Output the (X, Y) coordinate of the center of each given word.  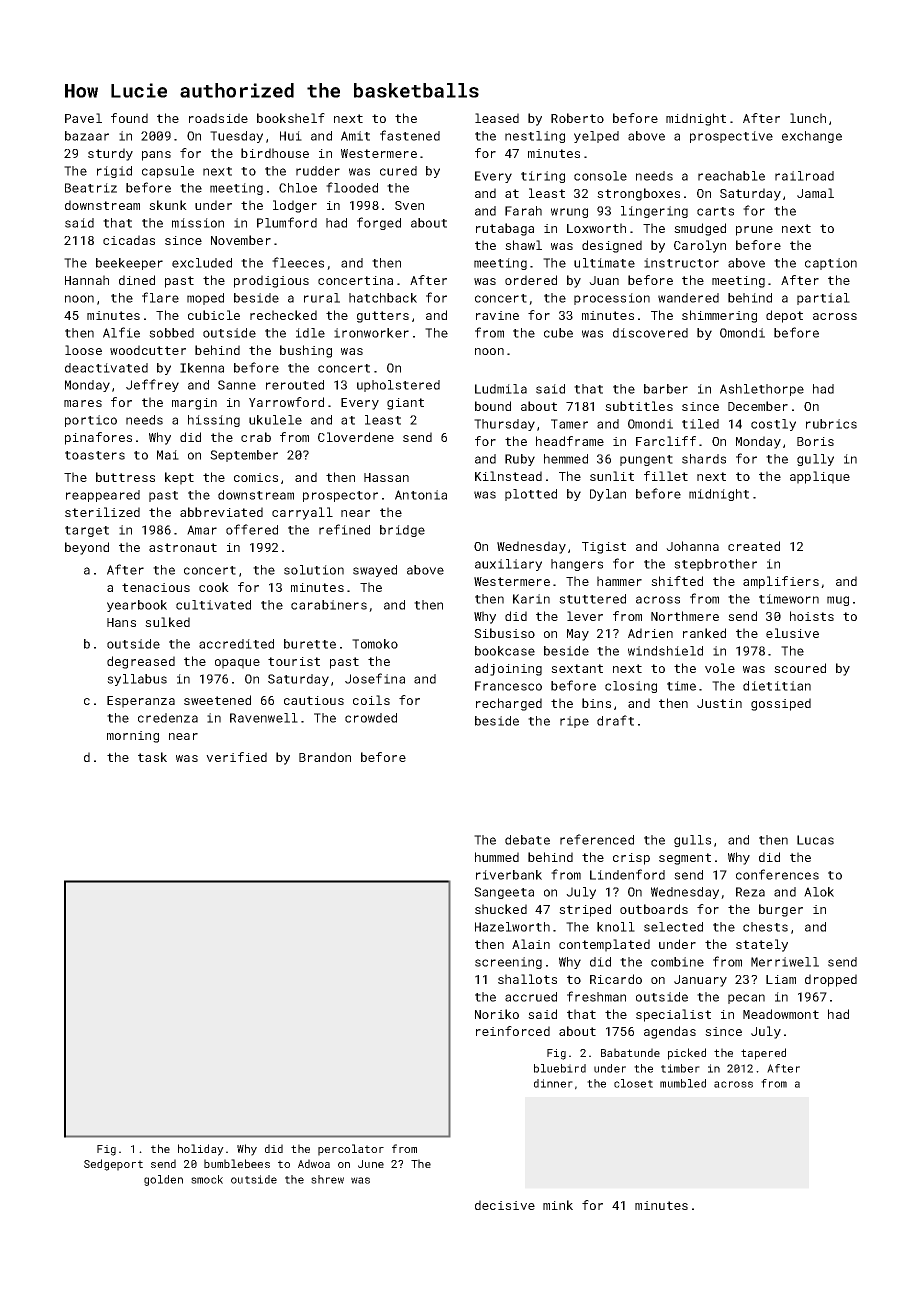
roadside (218, 118)
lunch (808, 118)
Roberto (577, 118)
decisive (505, 1205)
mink (558, 1205)
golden (163, 1180)
